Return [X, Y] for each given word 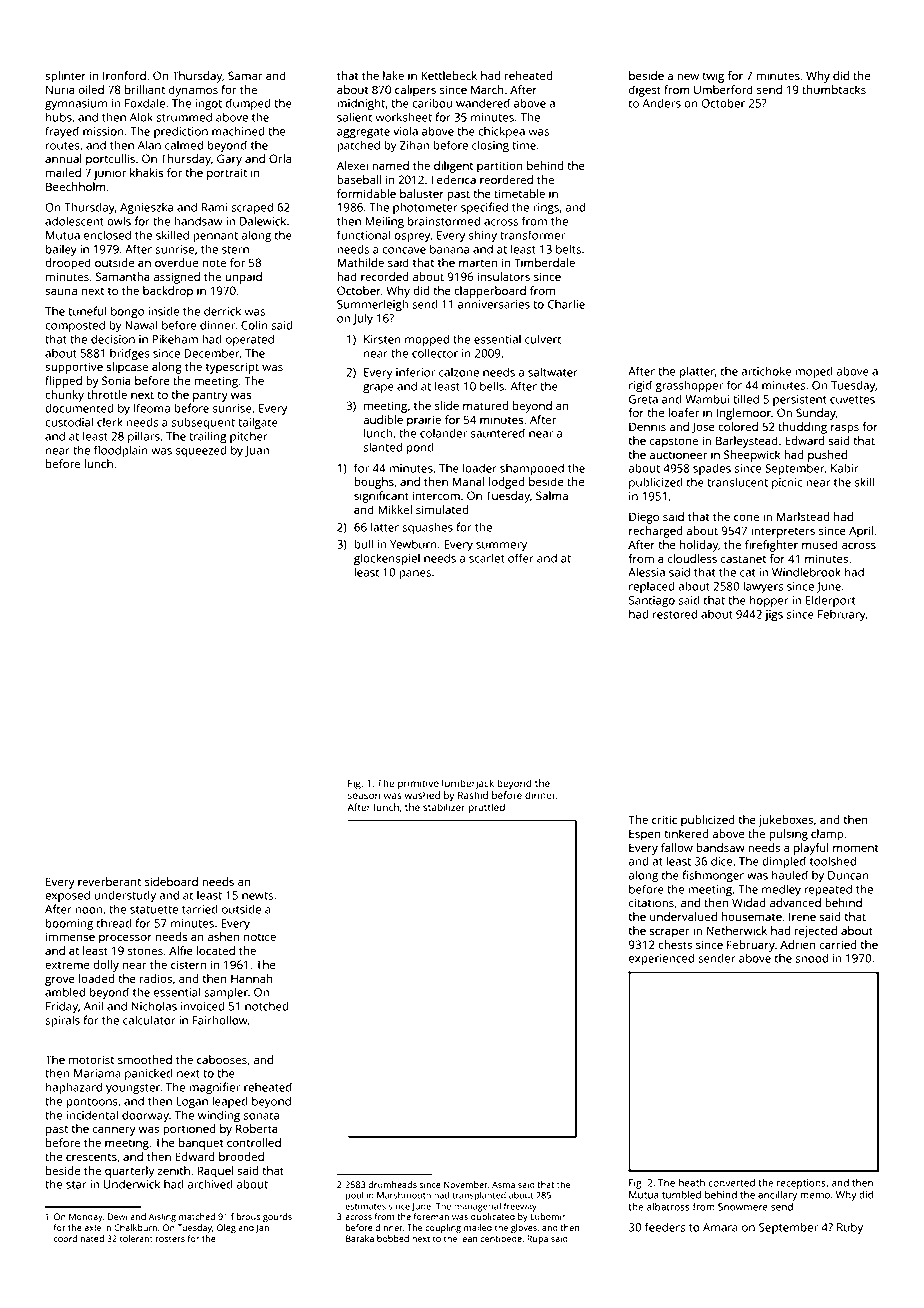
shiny [483, 236]
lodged [507, 483]
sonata [261, 1116]
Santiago [652, 602]
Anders [661, 103]
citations [651, 902]
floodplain [121, 451]
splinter [65, 77]
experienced [661, 959]
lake [393, 75]
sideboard [171, 881]
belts [568, 249]
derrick [222, 311]
